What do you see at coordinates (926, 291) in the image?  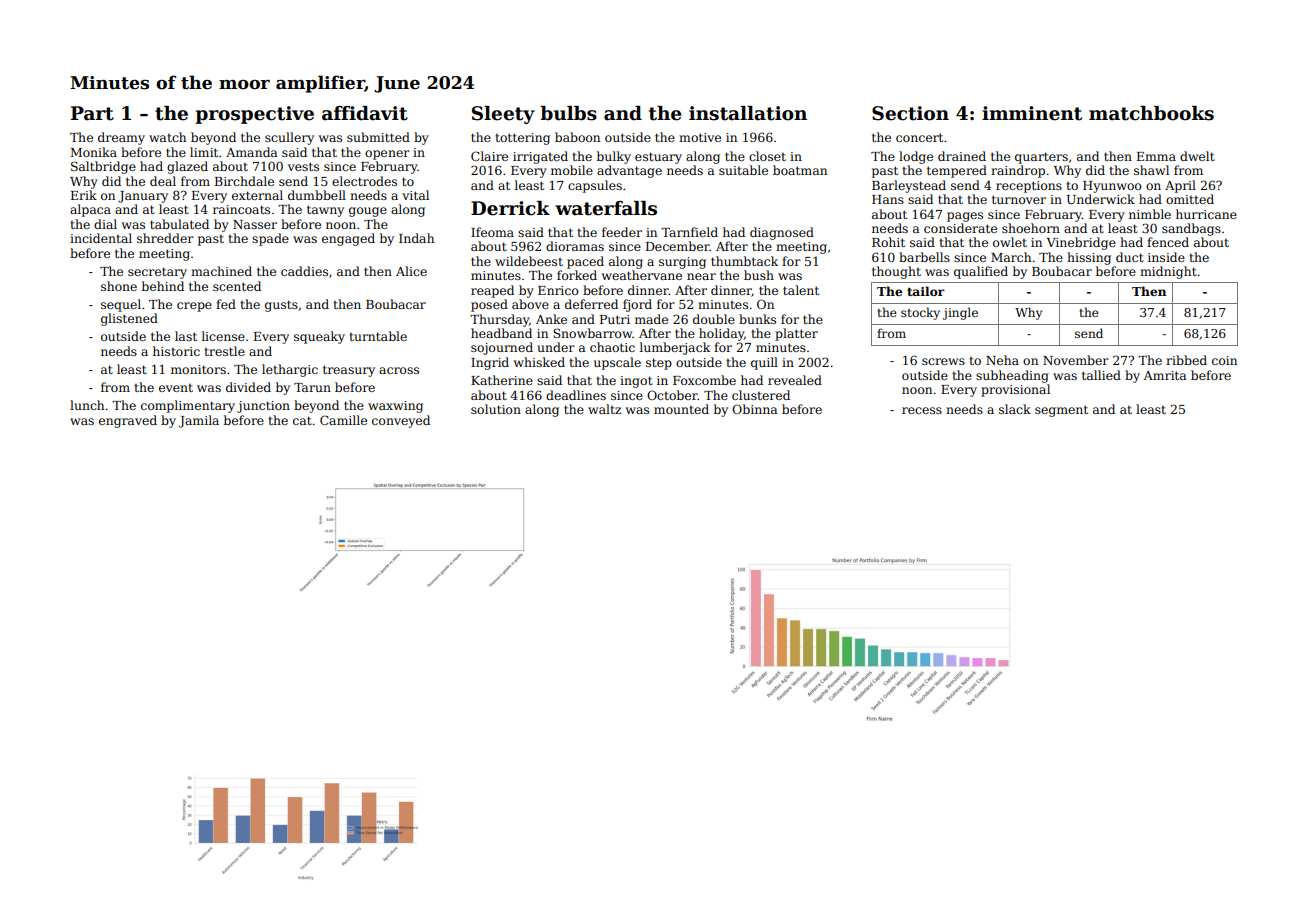 I see `tailor` at bounding box center [926, 291].
